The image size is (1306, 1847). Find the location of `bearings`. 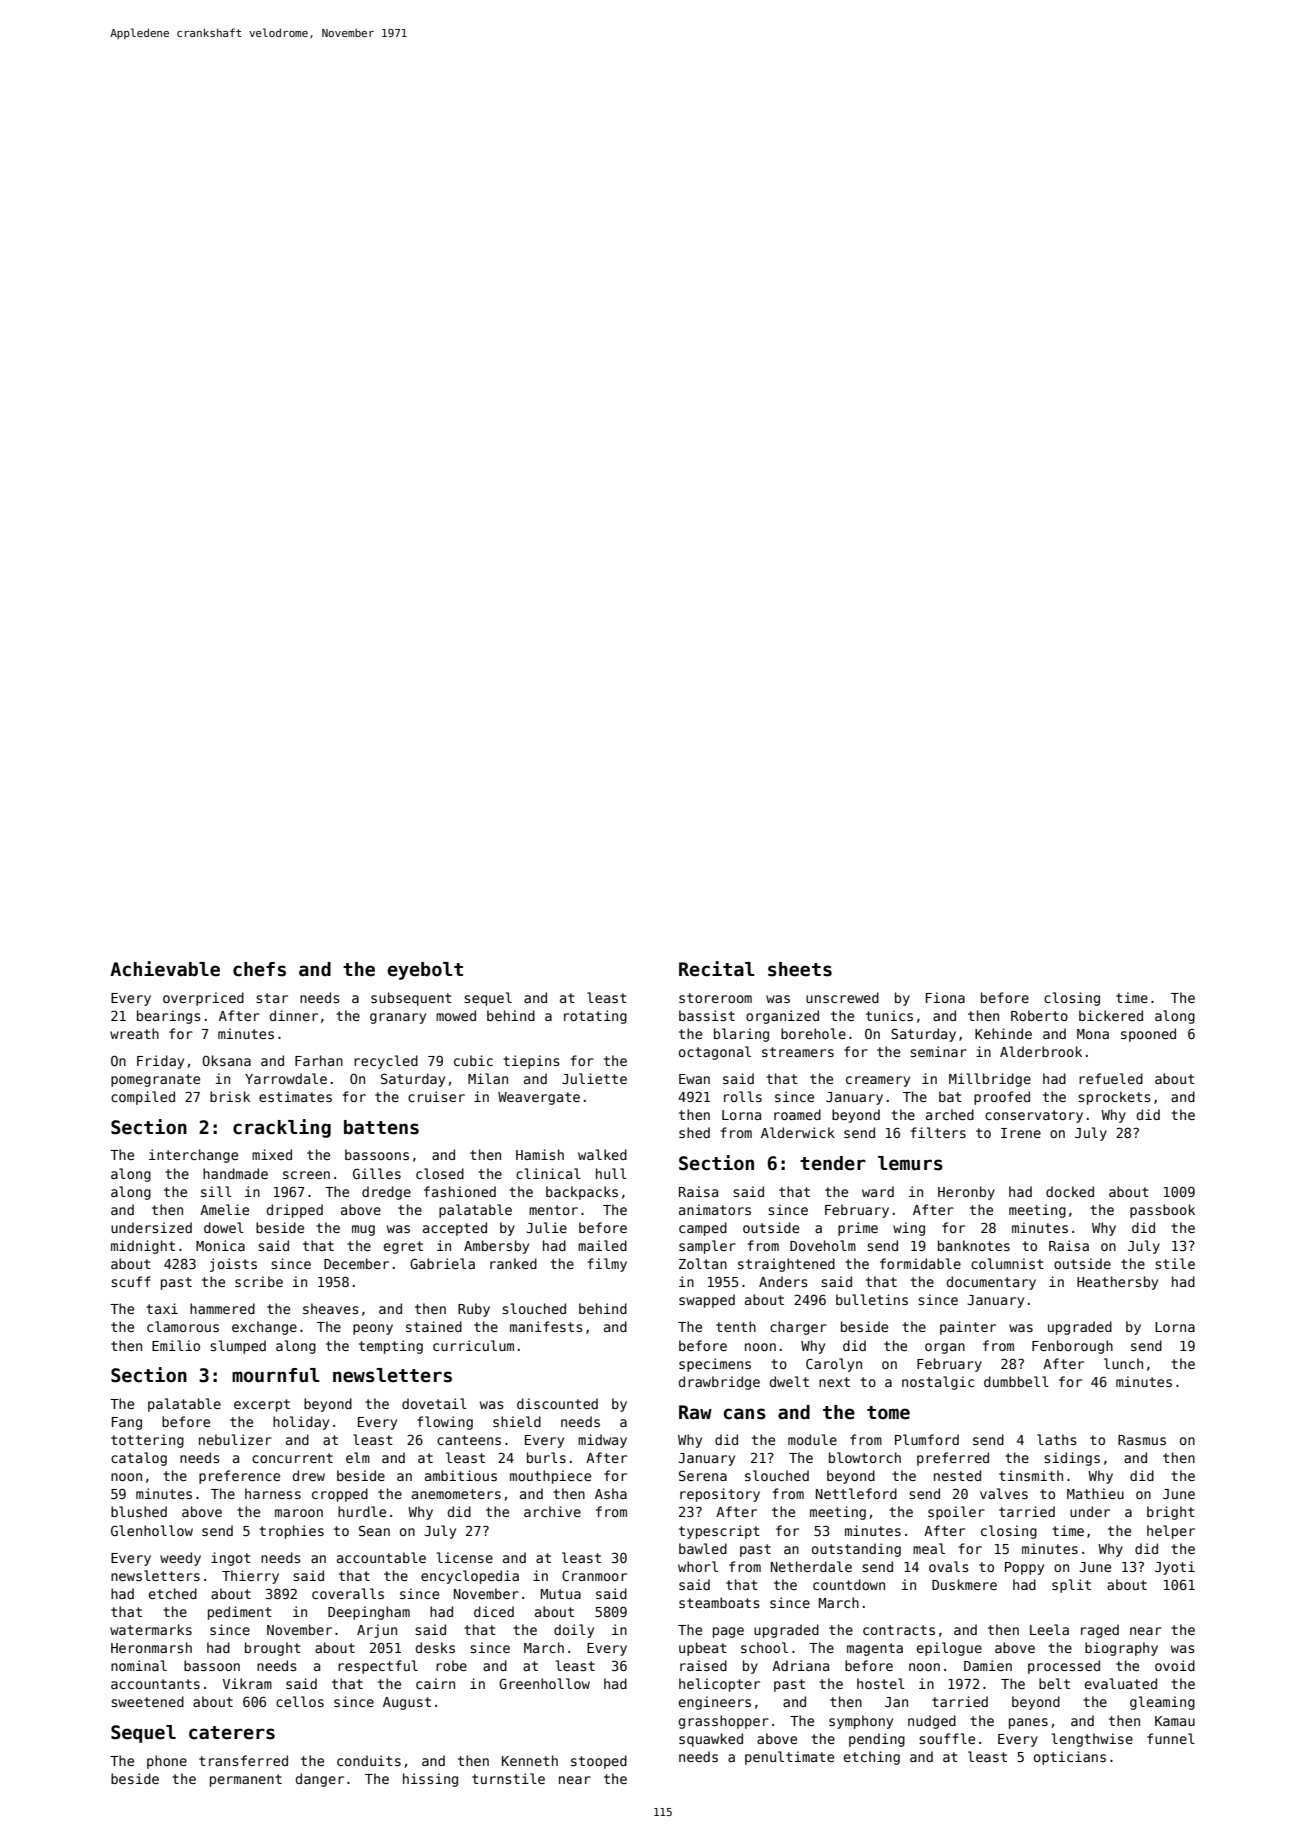

bearings is located at coordinates (169, 1017).
